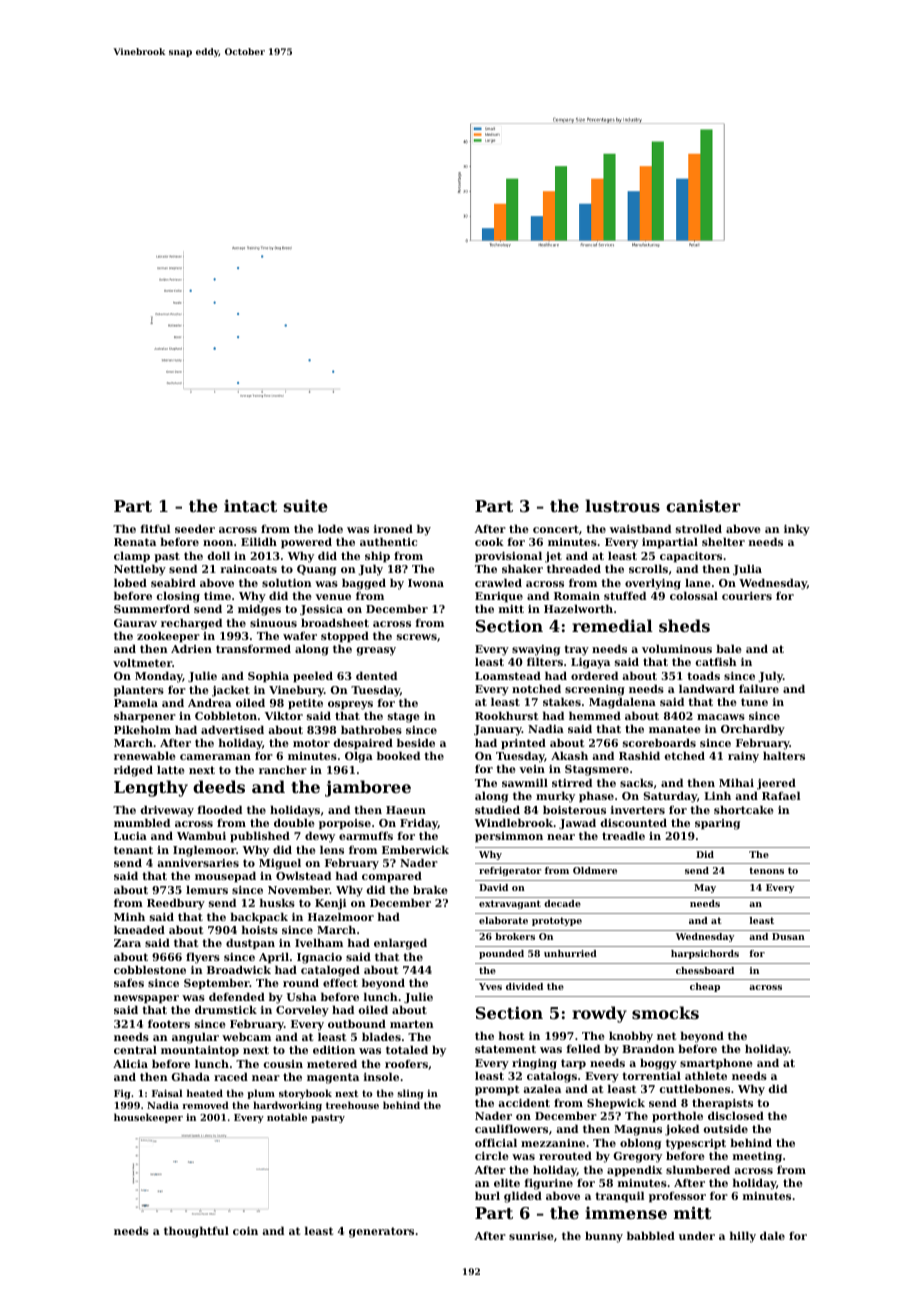  Describe the element at coordinates (316, 570) in the screenshot. I see `Quang` at that location.
